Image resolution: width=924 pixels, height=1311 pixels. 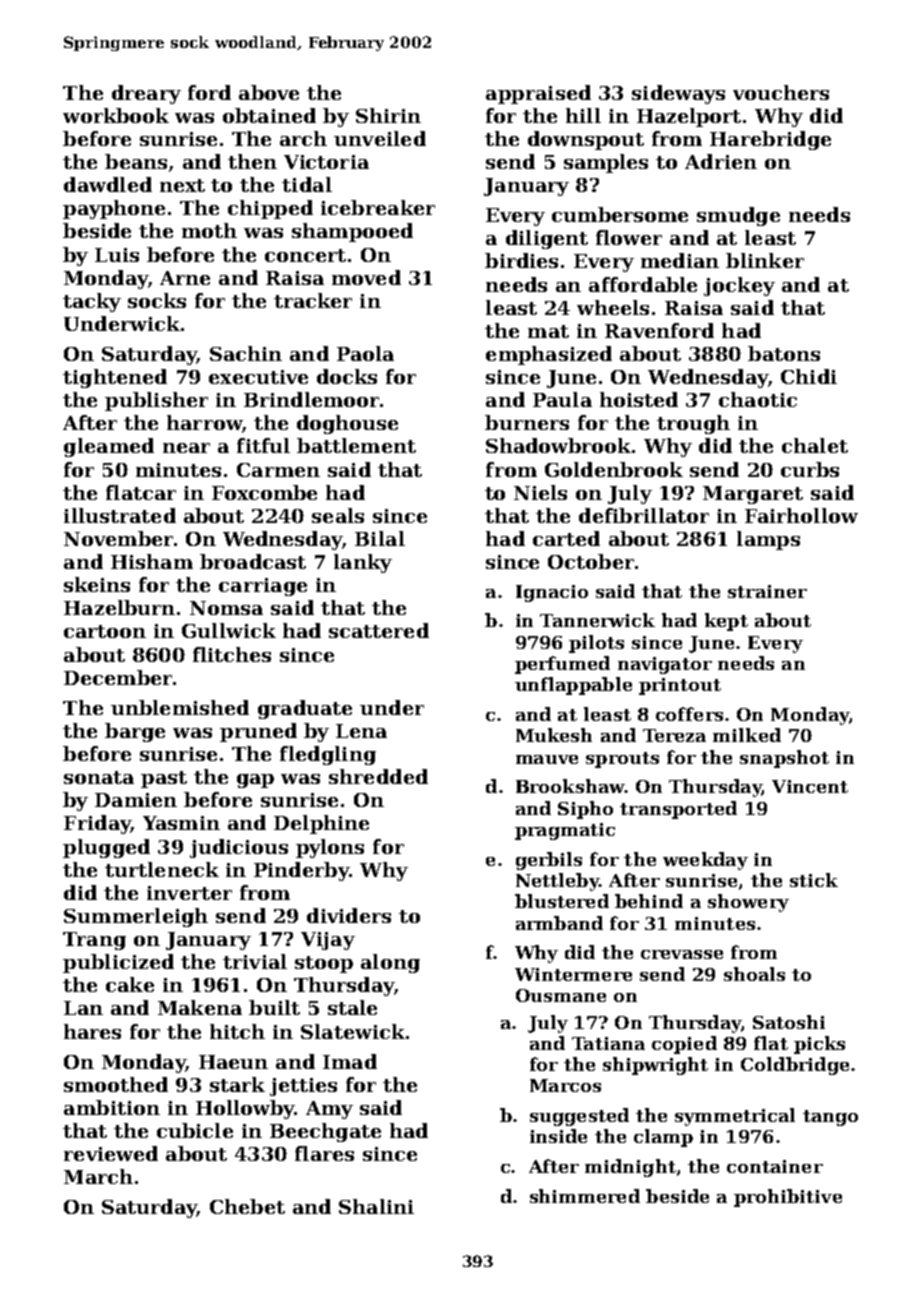 I want to click on cubicle, so click(x=195, y=1130).
